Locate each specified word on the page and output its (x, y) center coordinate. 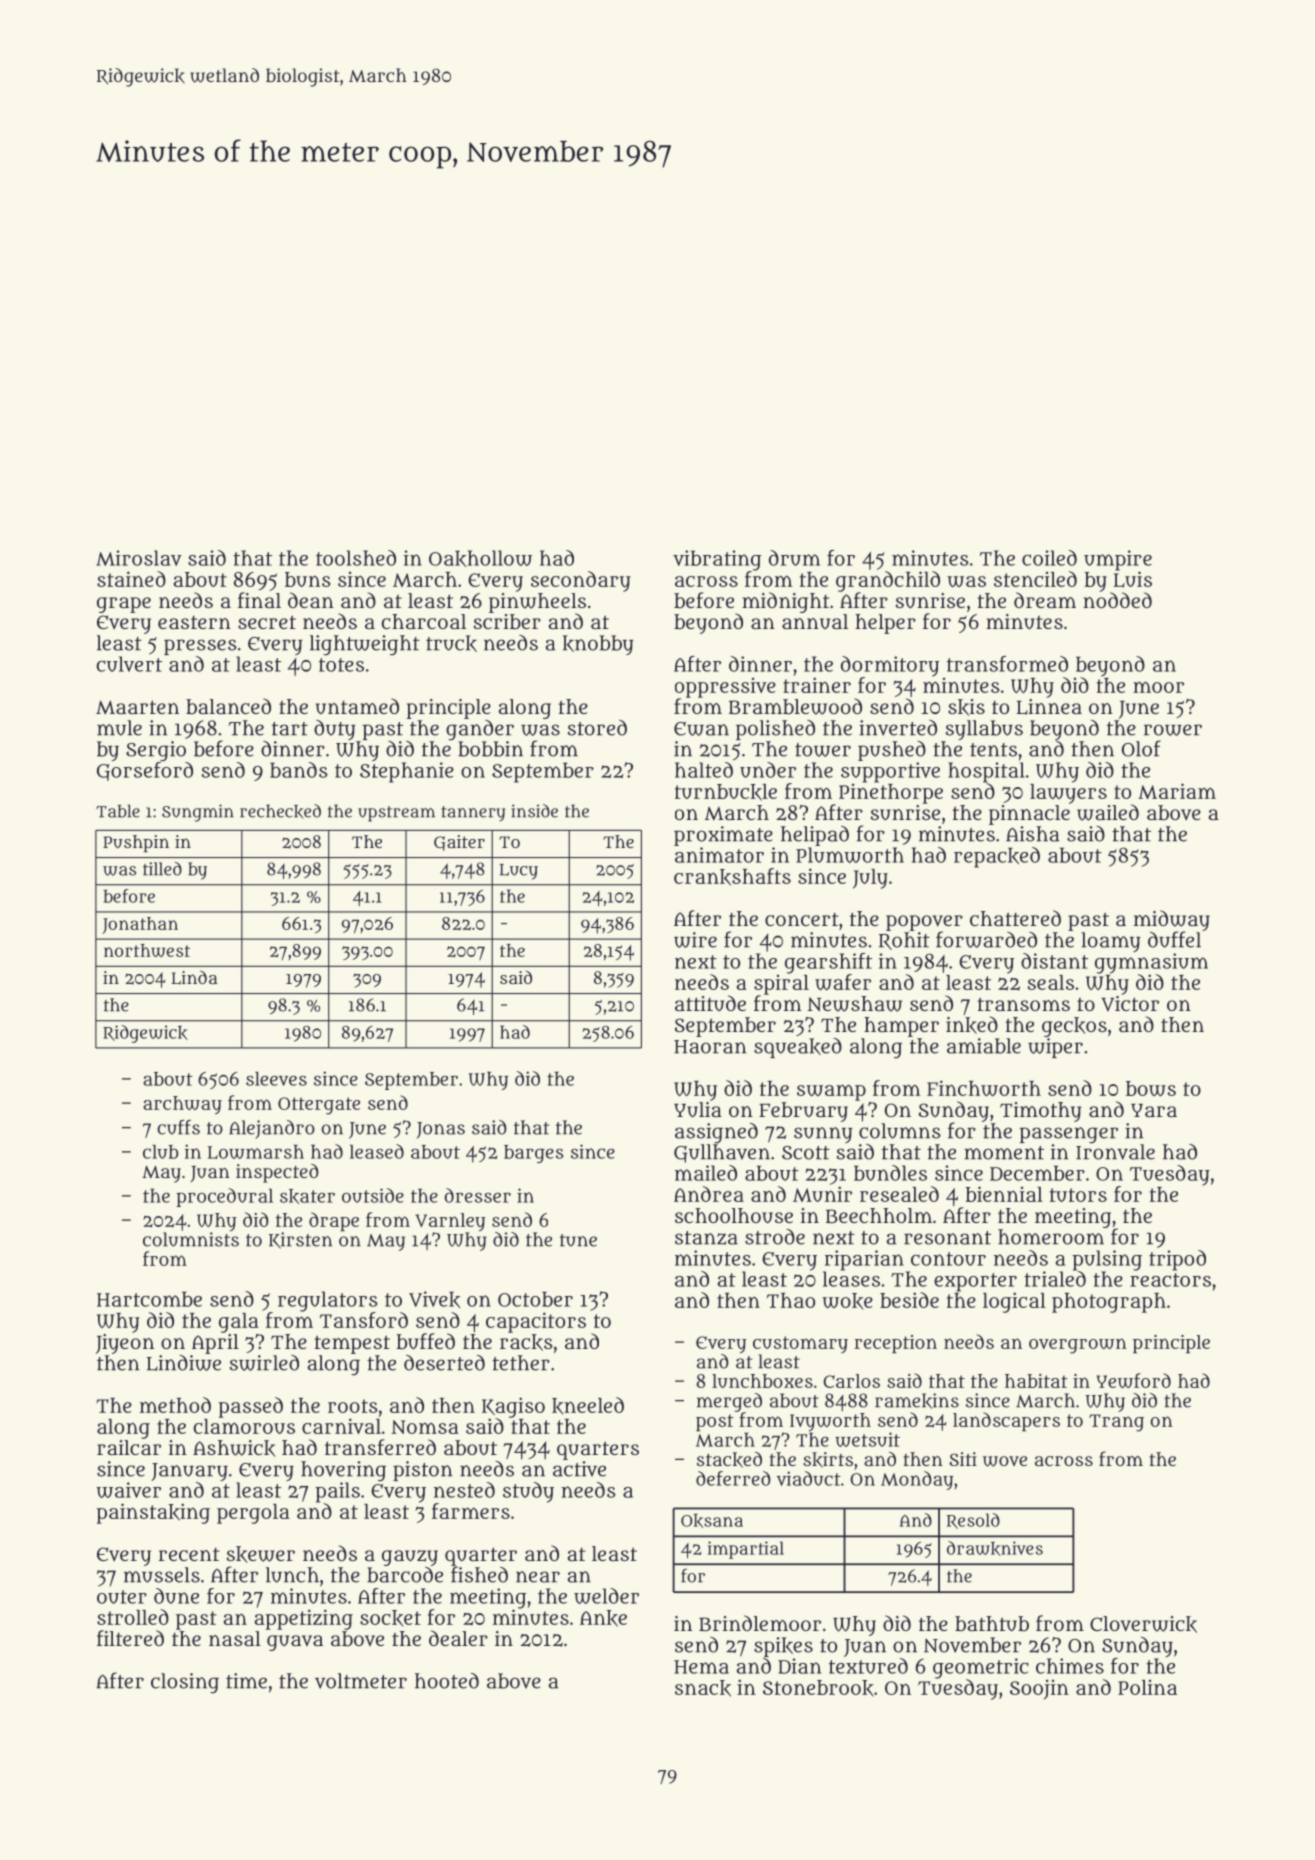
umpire (1118, 560)
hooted (447, 1681)
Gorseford (145, 771)
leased (377, 1151)
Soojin (1039, 1689)
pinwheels (537, 603)
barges (533, 1154)
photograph (1109, 1303)
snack (703, 1688)
